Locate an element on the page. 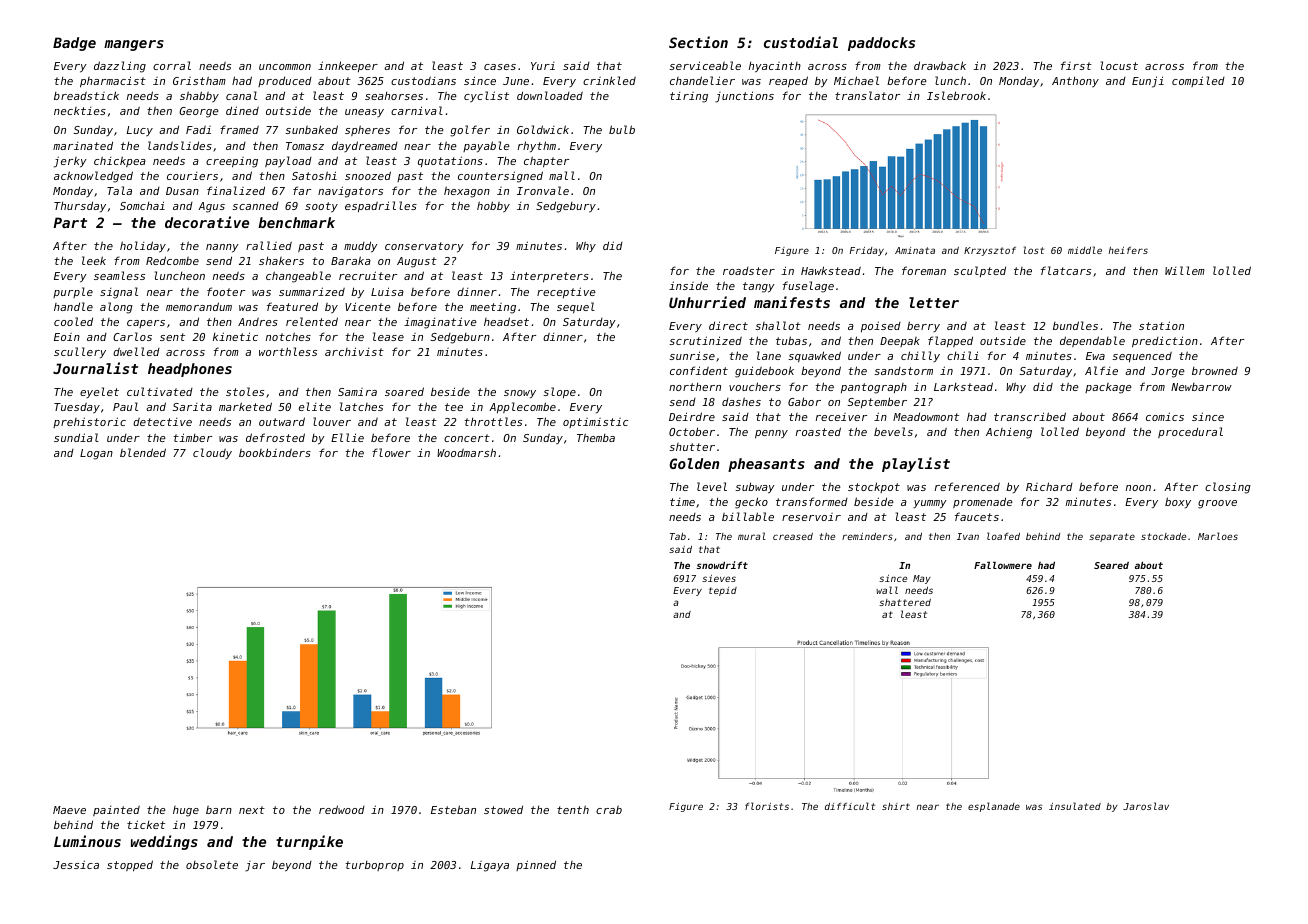 The width and height of the document is (1308, 924). stockade is located at coordinates (1163, 536).
